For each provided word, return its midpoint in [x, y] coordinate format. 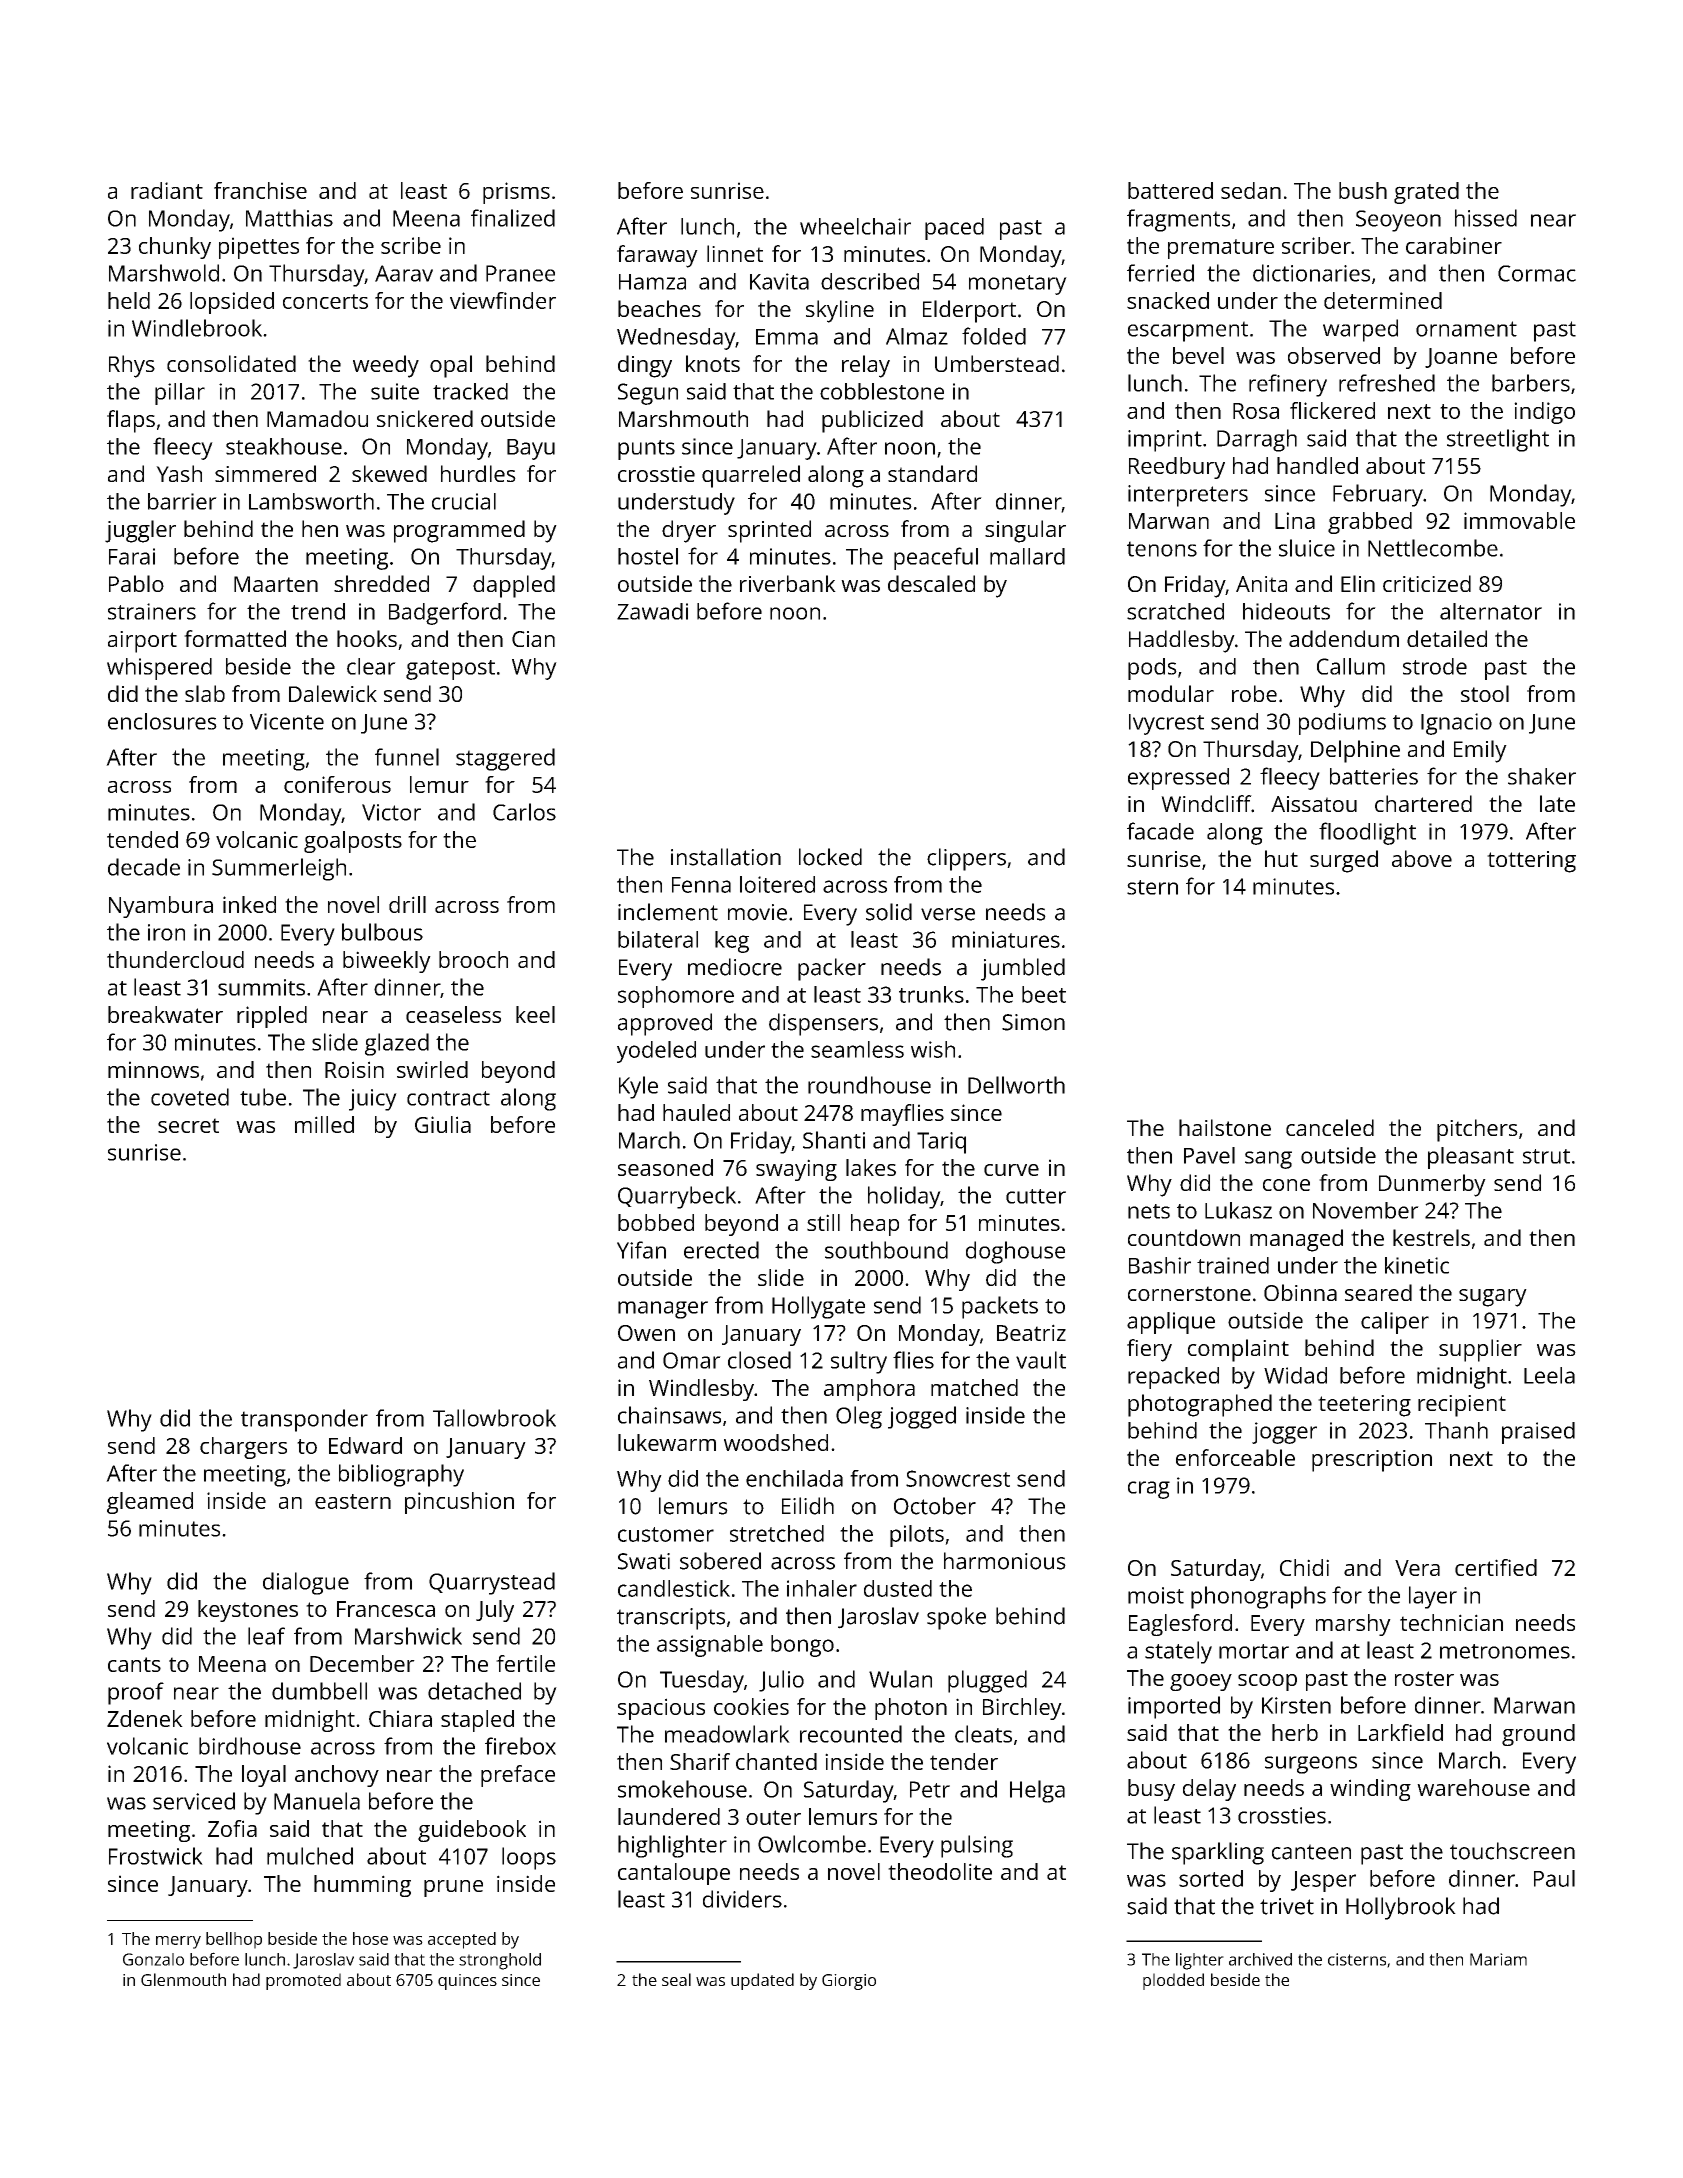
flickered [1332, 410]
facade [1160, 831]
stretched [777, 1533]
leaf [266, 1636]
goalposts [353, 842]
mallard [1027, 556]
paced [954, 229]
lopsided [232, 303]
